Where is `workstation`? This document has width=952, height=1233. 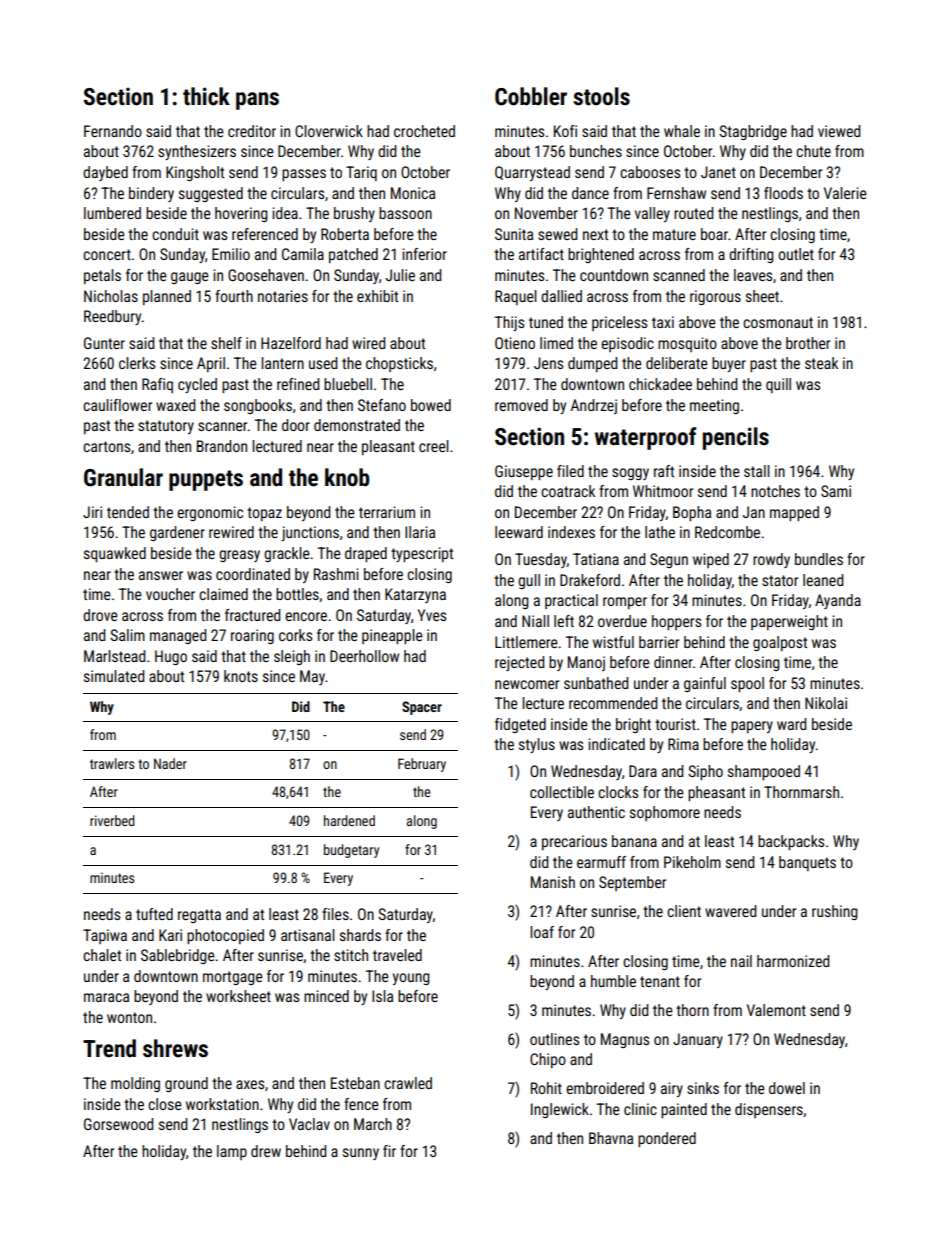
workstation is located at coordinates (222, 1104).
